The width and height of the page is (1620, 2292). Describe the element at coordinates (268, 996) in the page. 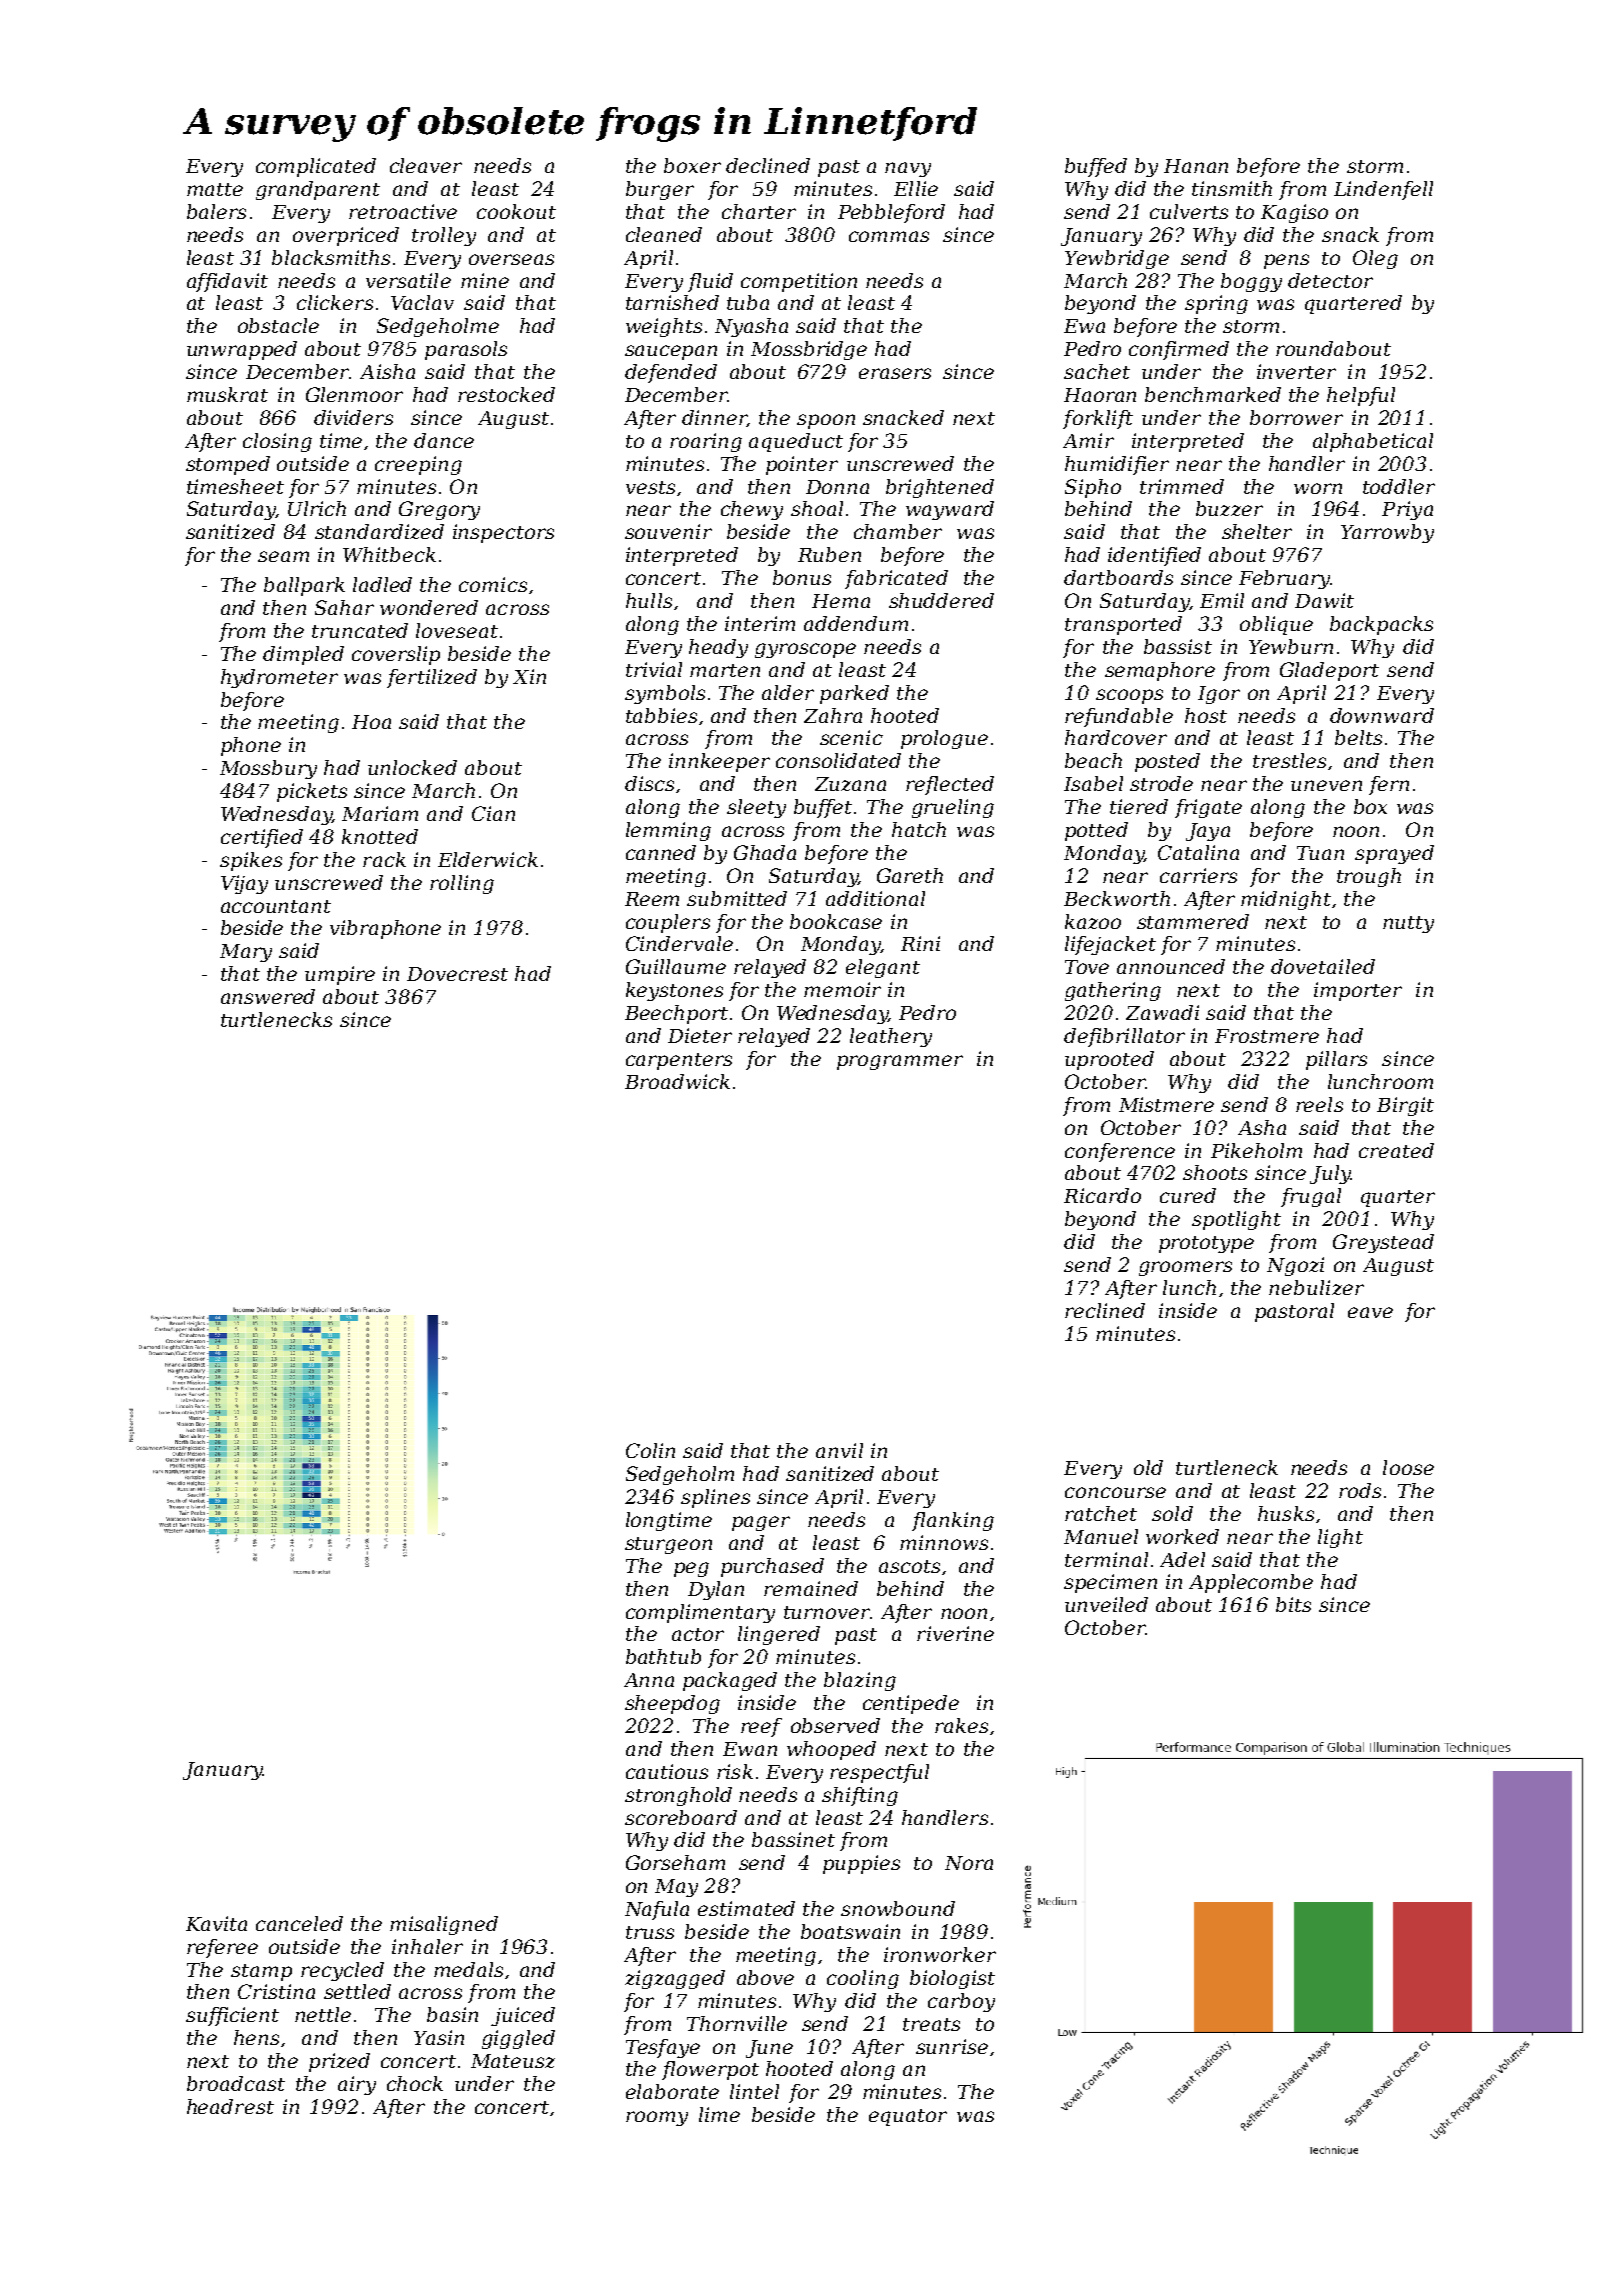

I see `answered` at that location.
